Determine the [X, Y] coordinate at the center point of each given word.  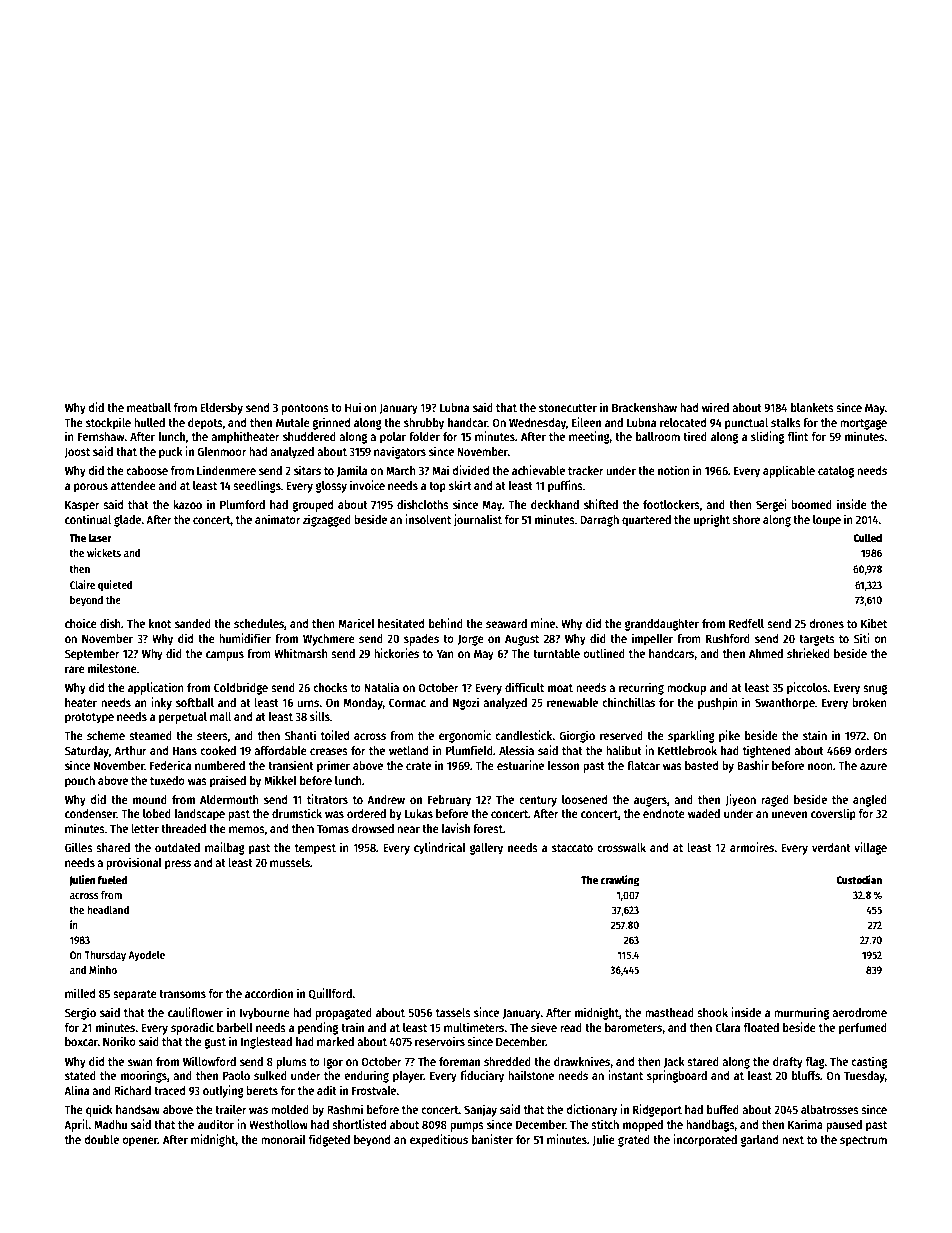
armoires [752, 847]
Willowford [209, 1061]
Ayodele [146, 956]
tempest [315, 849]
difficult [524, 687]
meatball [149, 407]
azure [873, 766]
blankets [812, 407]
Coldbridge [241, 688]
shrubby [424, 424]
